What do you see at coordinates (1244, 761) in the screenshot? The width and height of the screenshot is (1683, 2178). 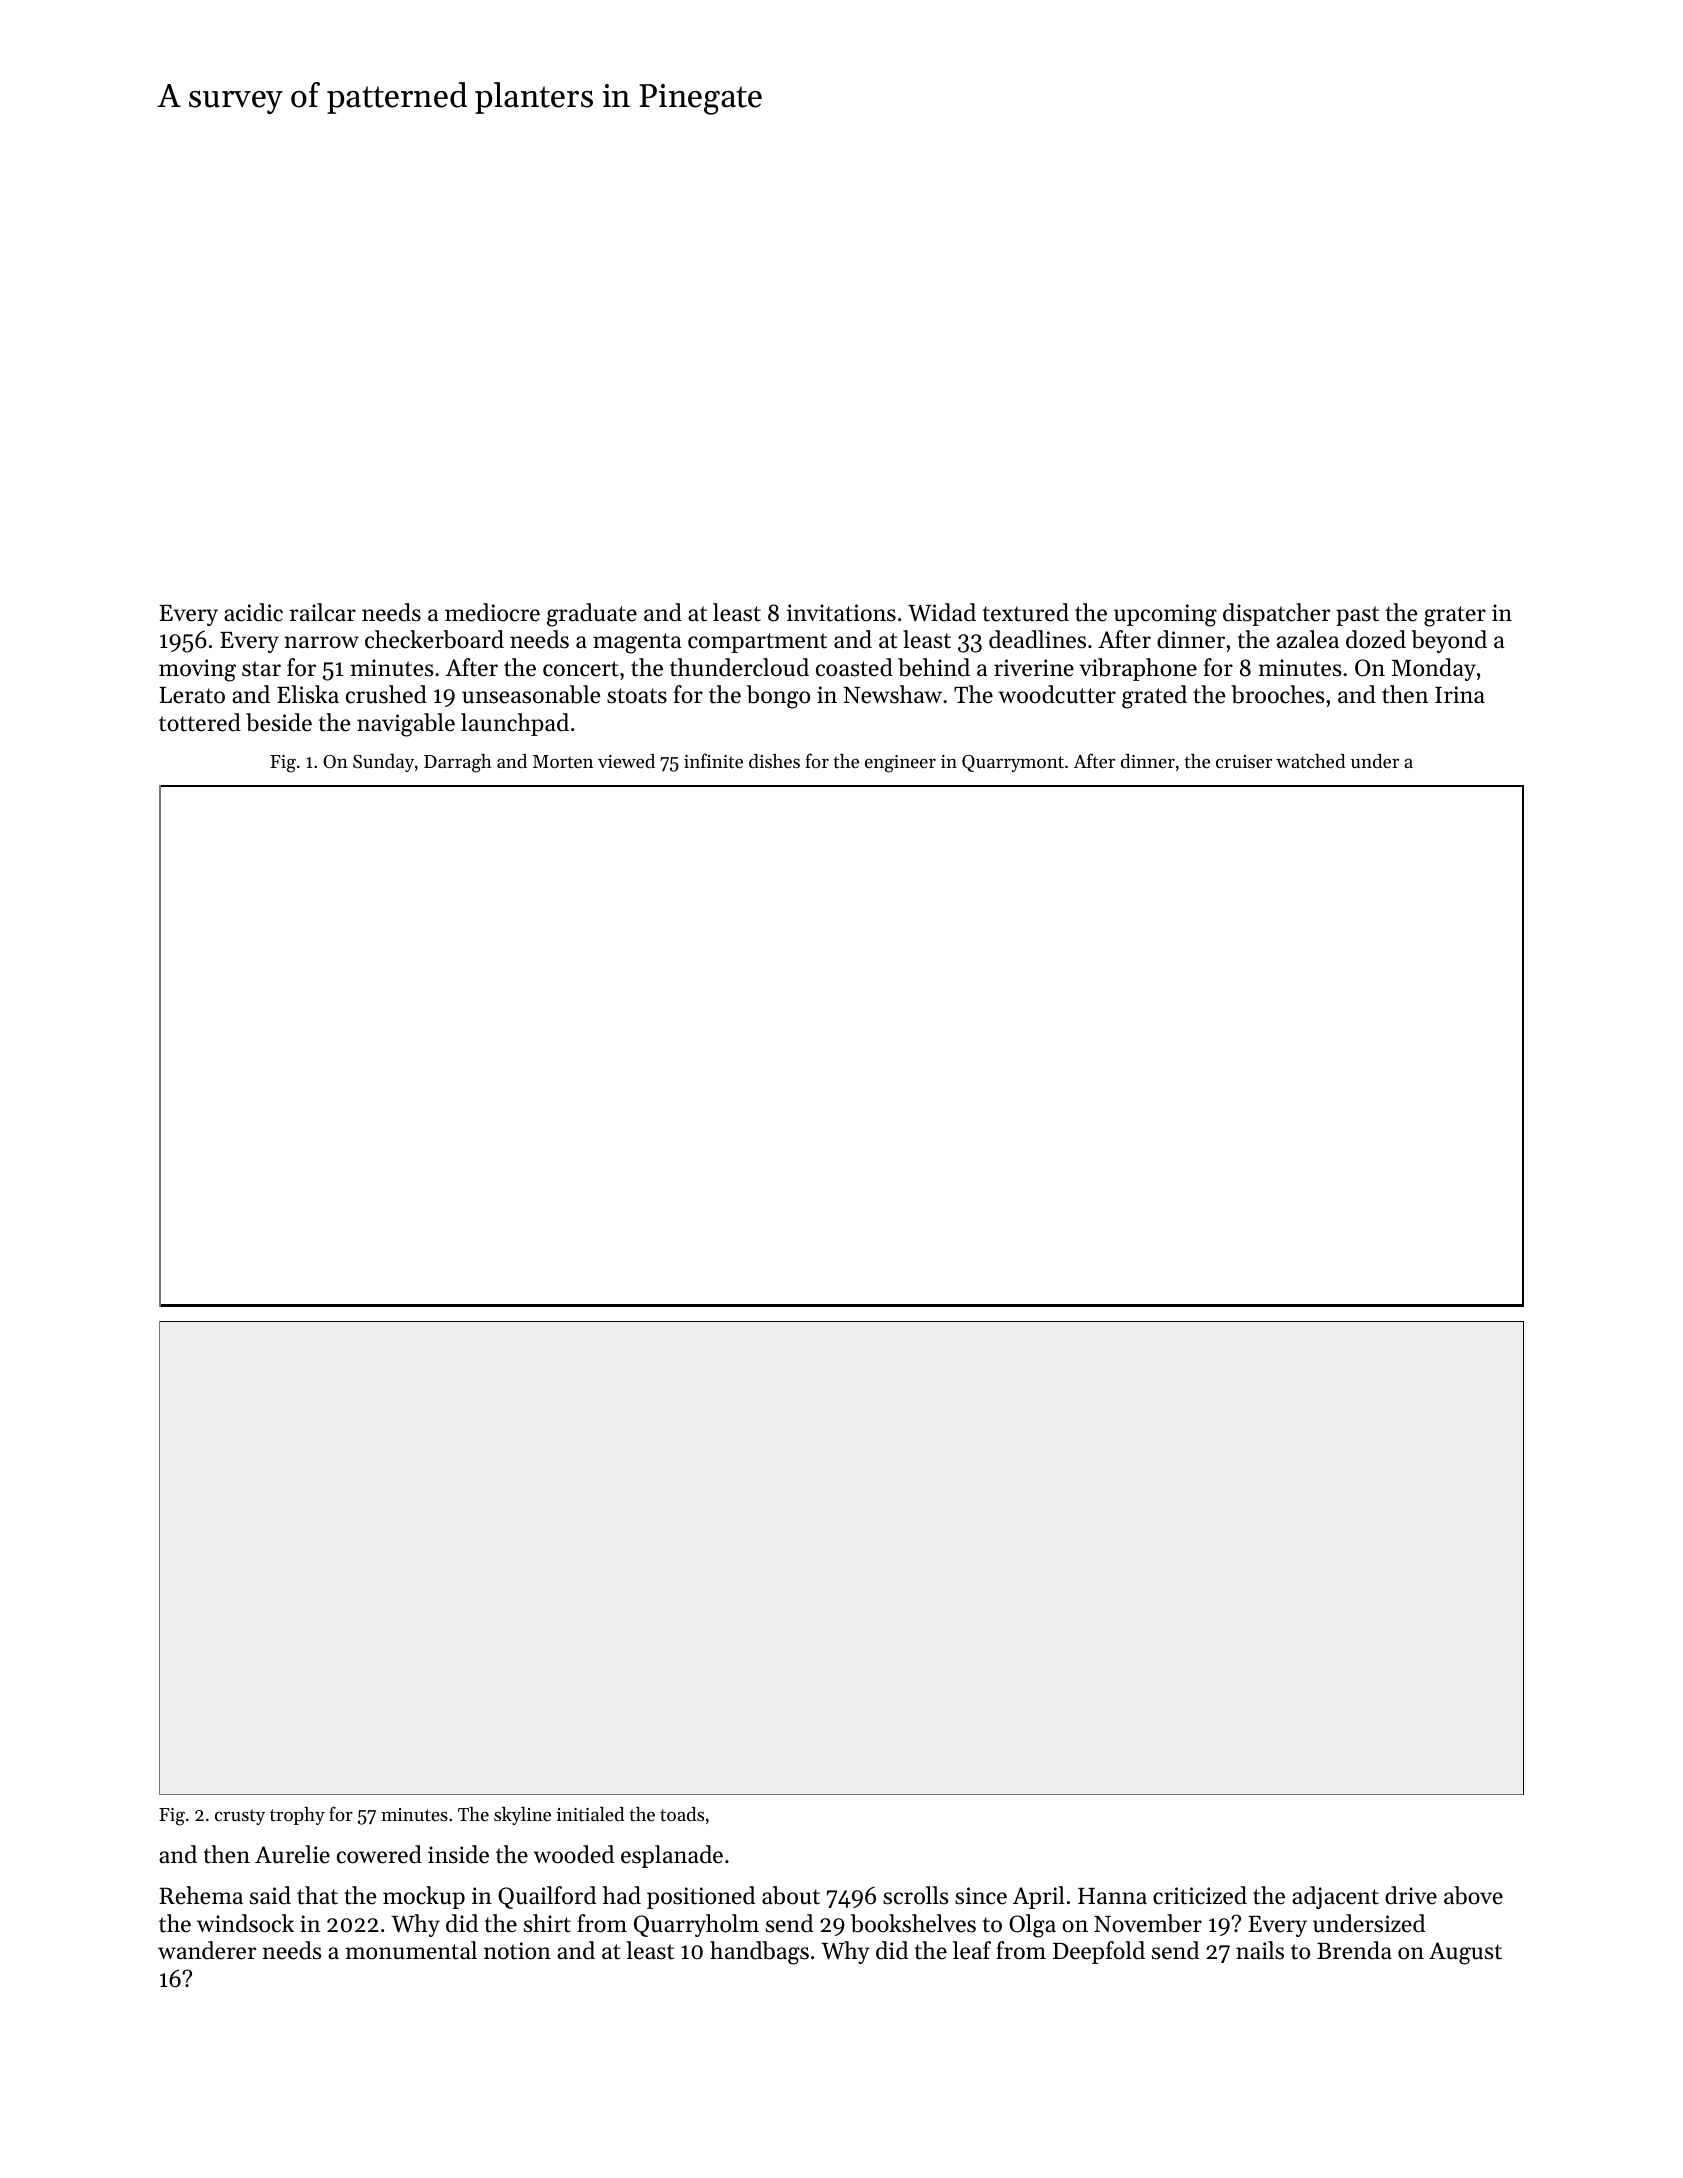 I see `cruiser` at bounding box center [1244, 761].
